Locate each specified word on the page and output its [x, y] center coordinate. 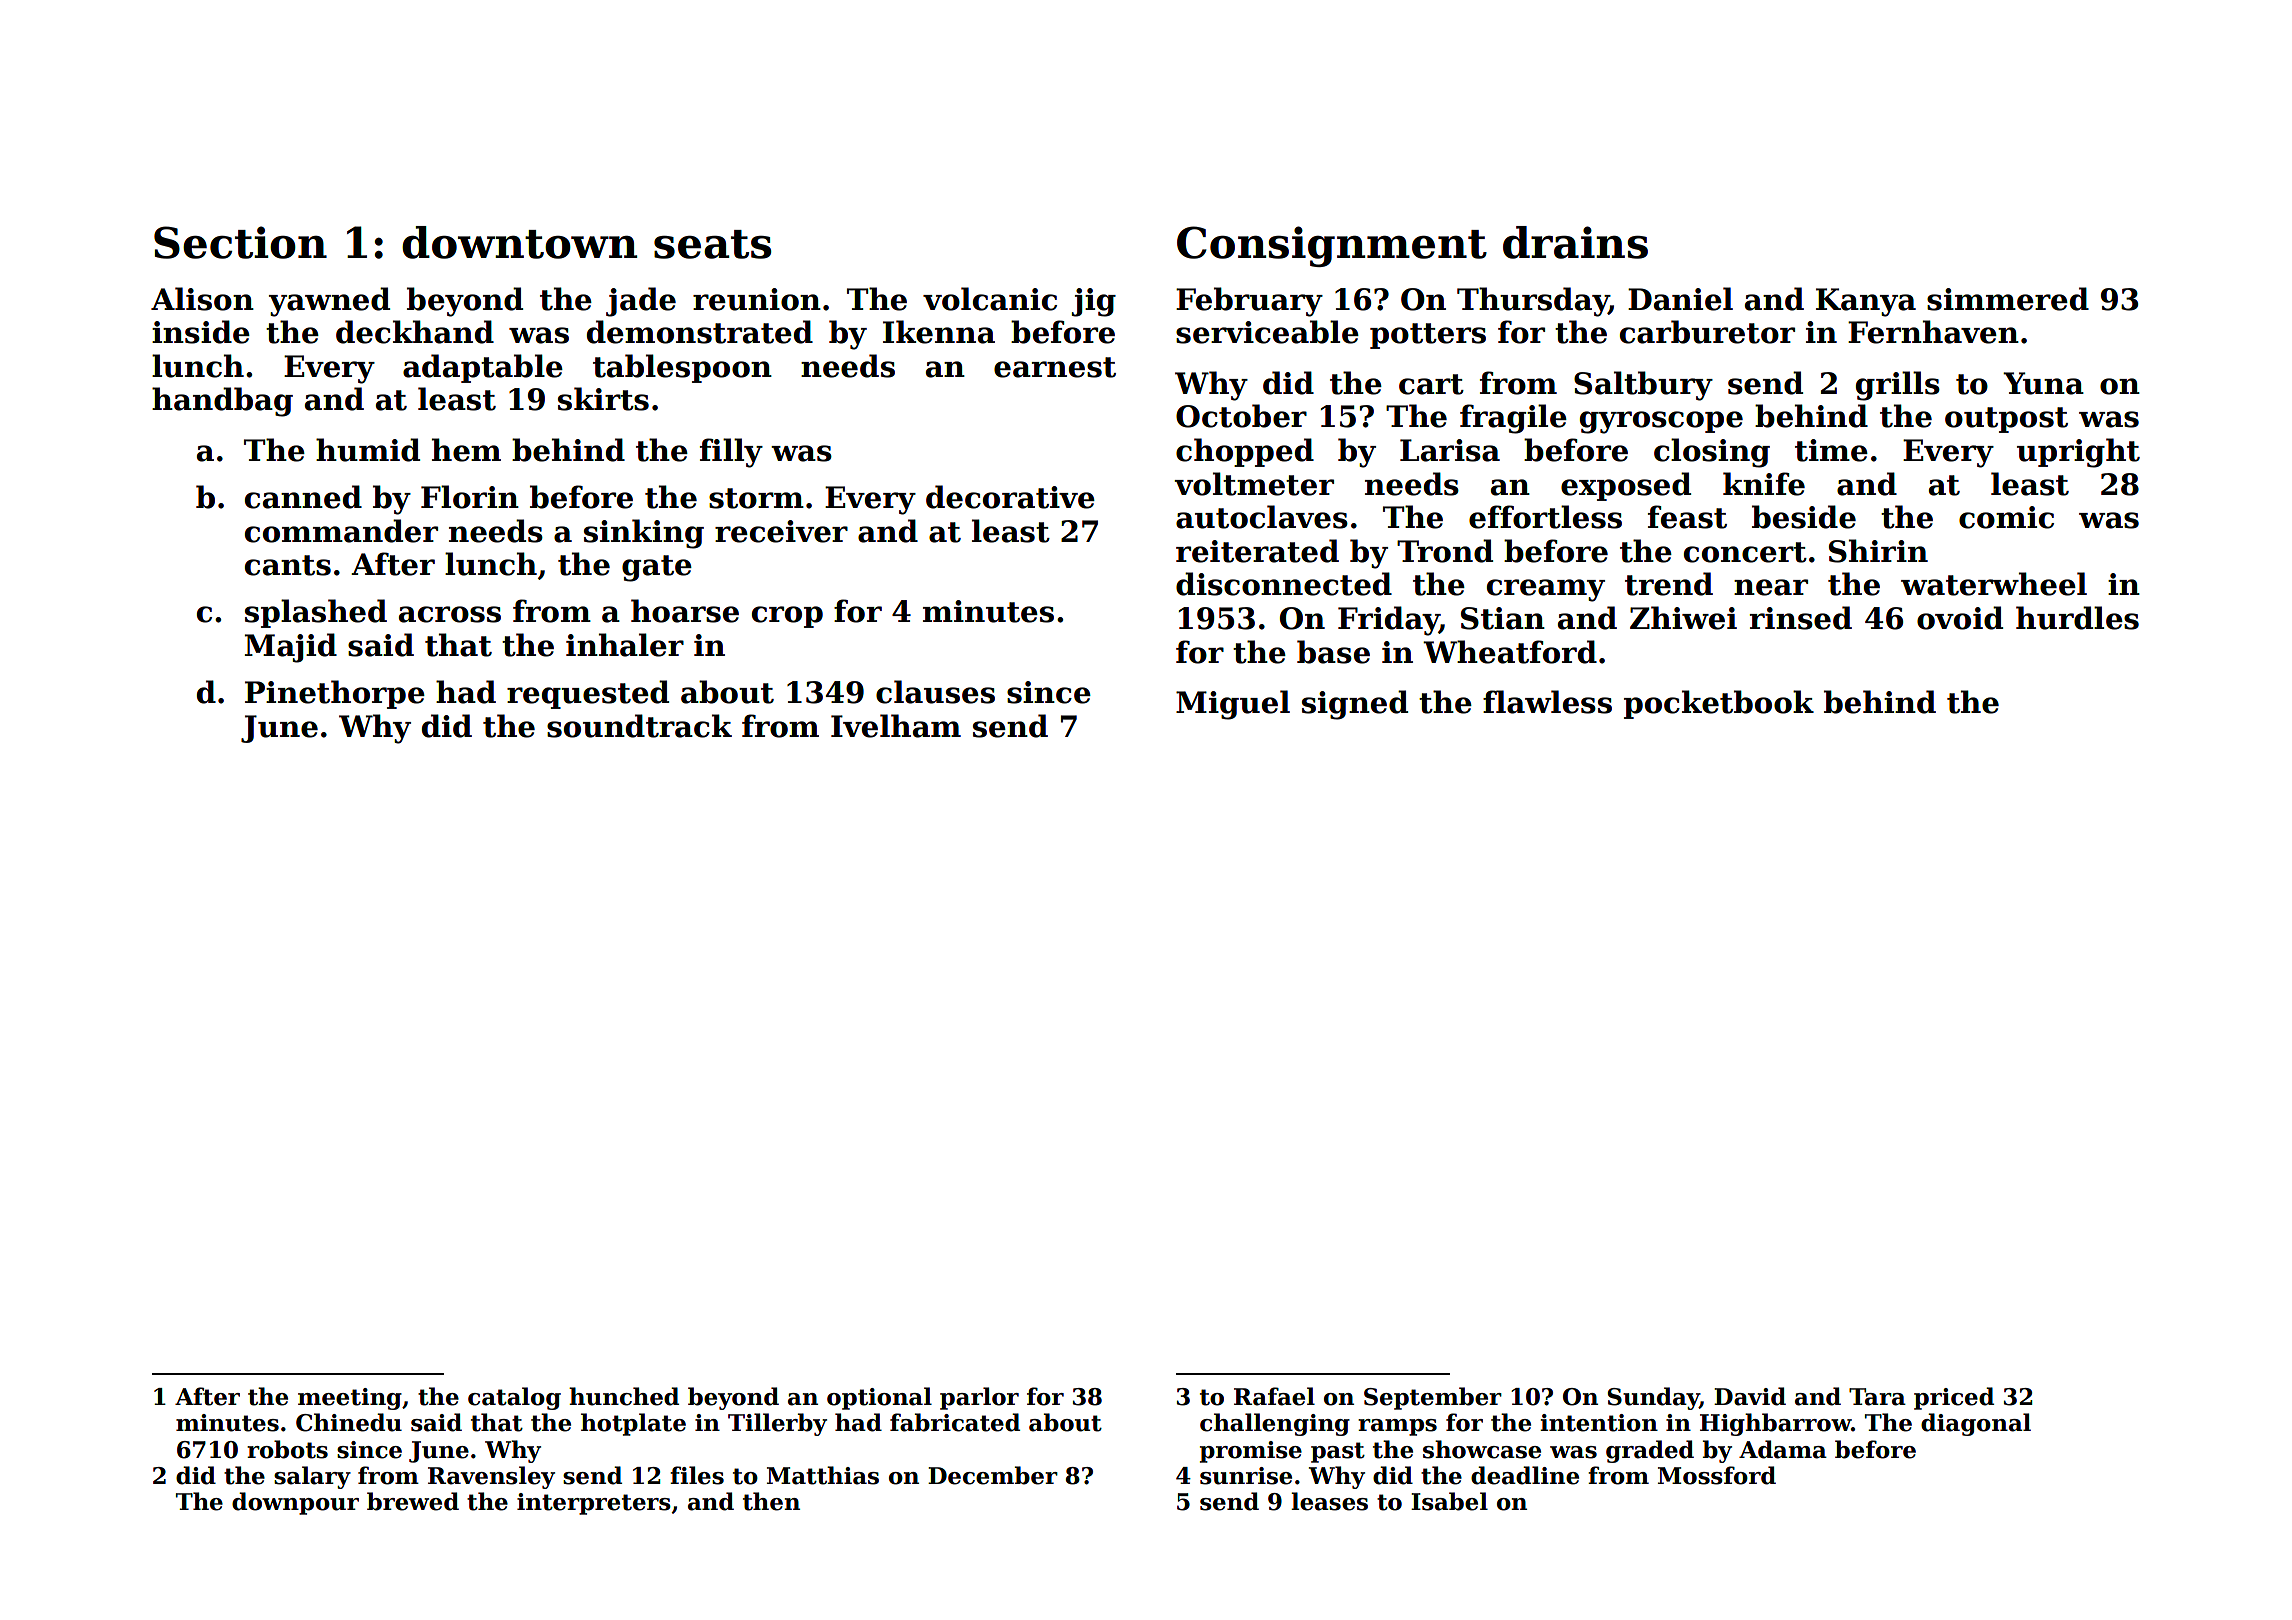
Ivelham [896, 726]
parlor [979, 1398]
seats [713, 244]
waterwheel [1994, 584]
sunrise [1246, 1476]
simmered [2008, 299]
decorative [1010, 497]
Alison [202, 299]
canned [303, 497]
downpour [295, 1503]
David [1750, 1396]
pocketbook [1719, 704]
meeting [350, 1399]
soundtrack [639, 726]
